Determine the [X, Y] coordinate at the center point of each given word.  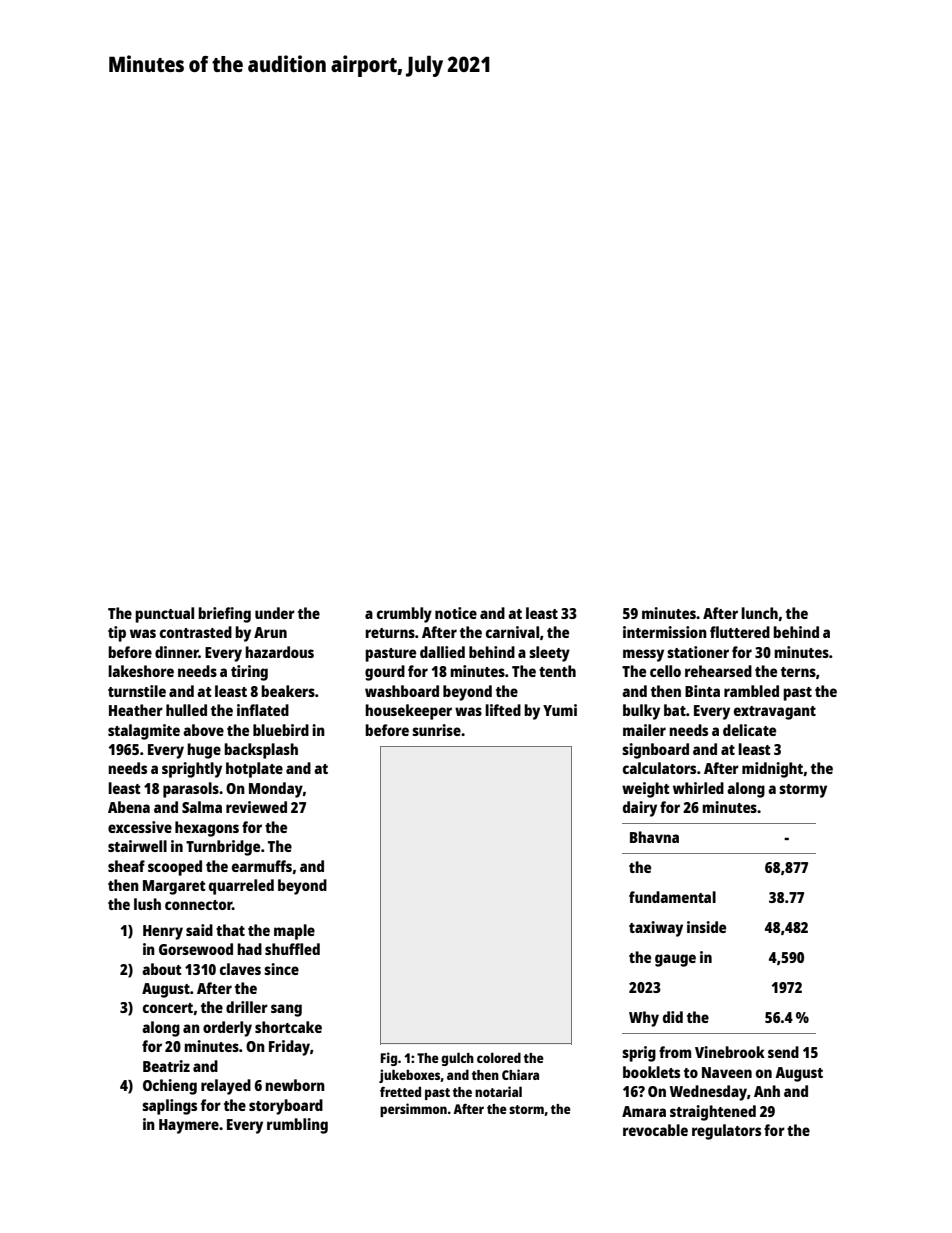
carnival [512, 632]
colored [499, 1057]
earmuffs [262, 866]
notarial [498, 1091]
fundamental [672, 897]
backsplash [261, 751]
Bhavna [654, 837]
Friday [289, 1048]
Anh [767, 1091]
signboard [655, 751]
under [275, 613]
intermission [665, 632]
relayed [226, 1087]
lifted [503, 710]
